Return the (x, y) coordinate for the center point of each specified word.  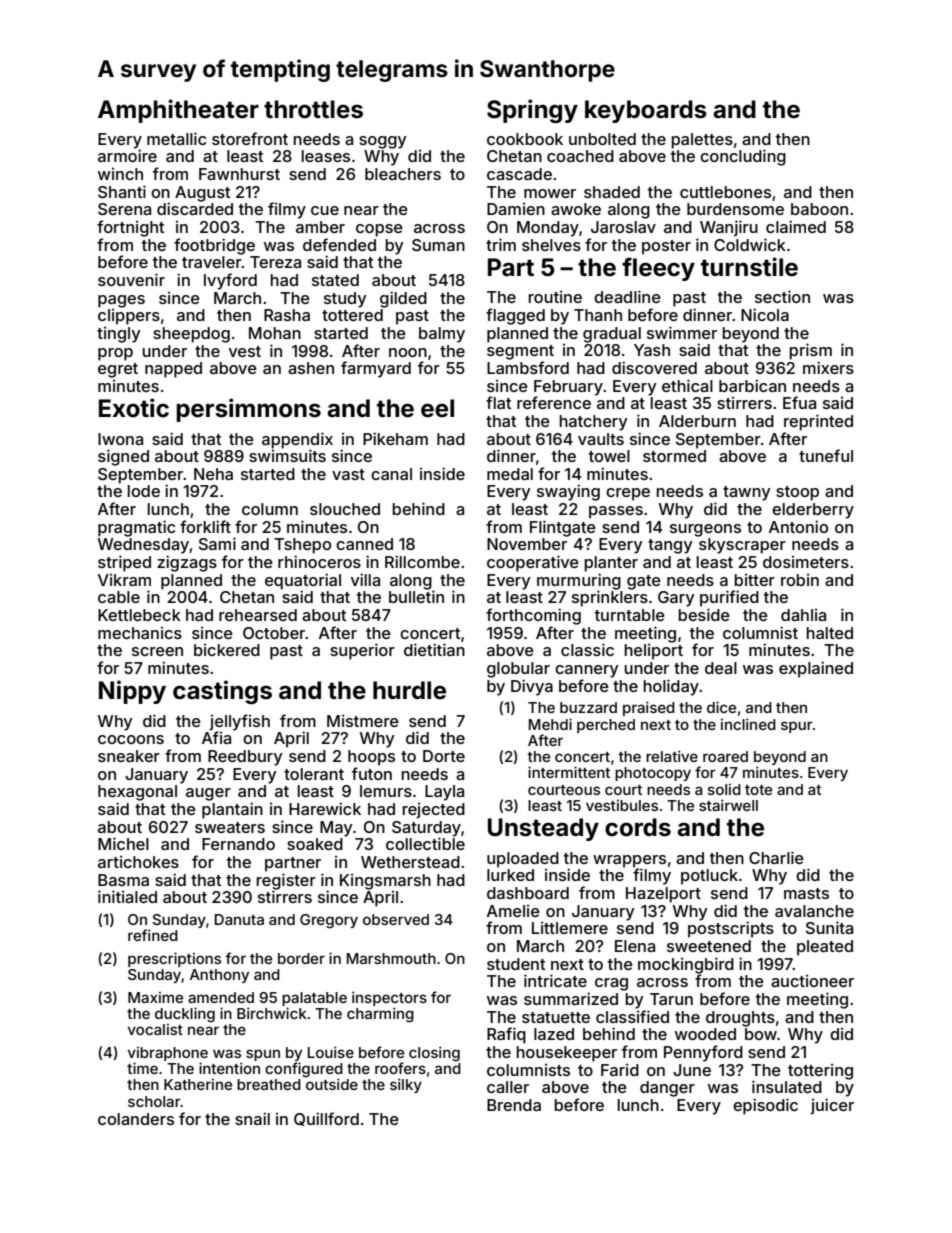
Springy (532, 111)
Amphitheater (178, 111)
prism (811, 351)
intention (229, 1068)
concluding (743, 157)
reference (554, 402)
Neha (213, 474)
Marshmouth (391, 958)
